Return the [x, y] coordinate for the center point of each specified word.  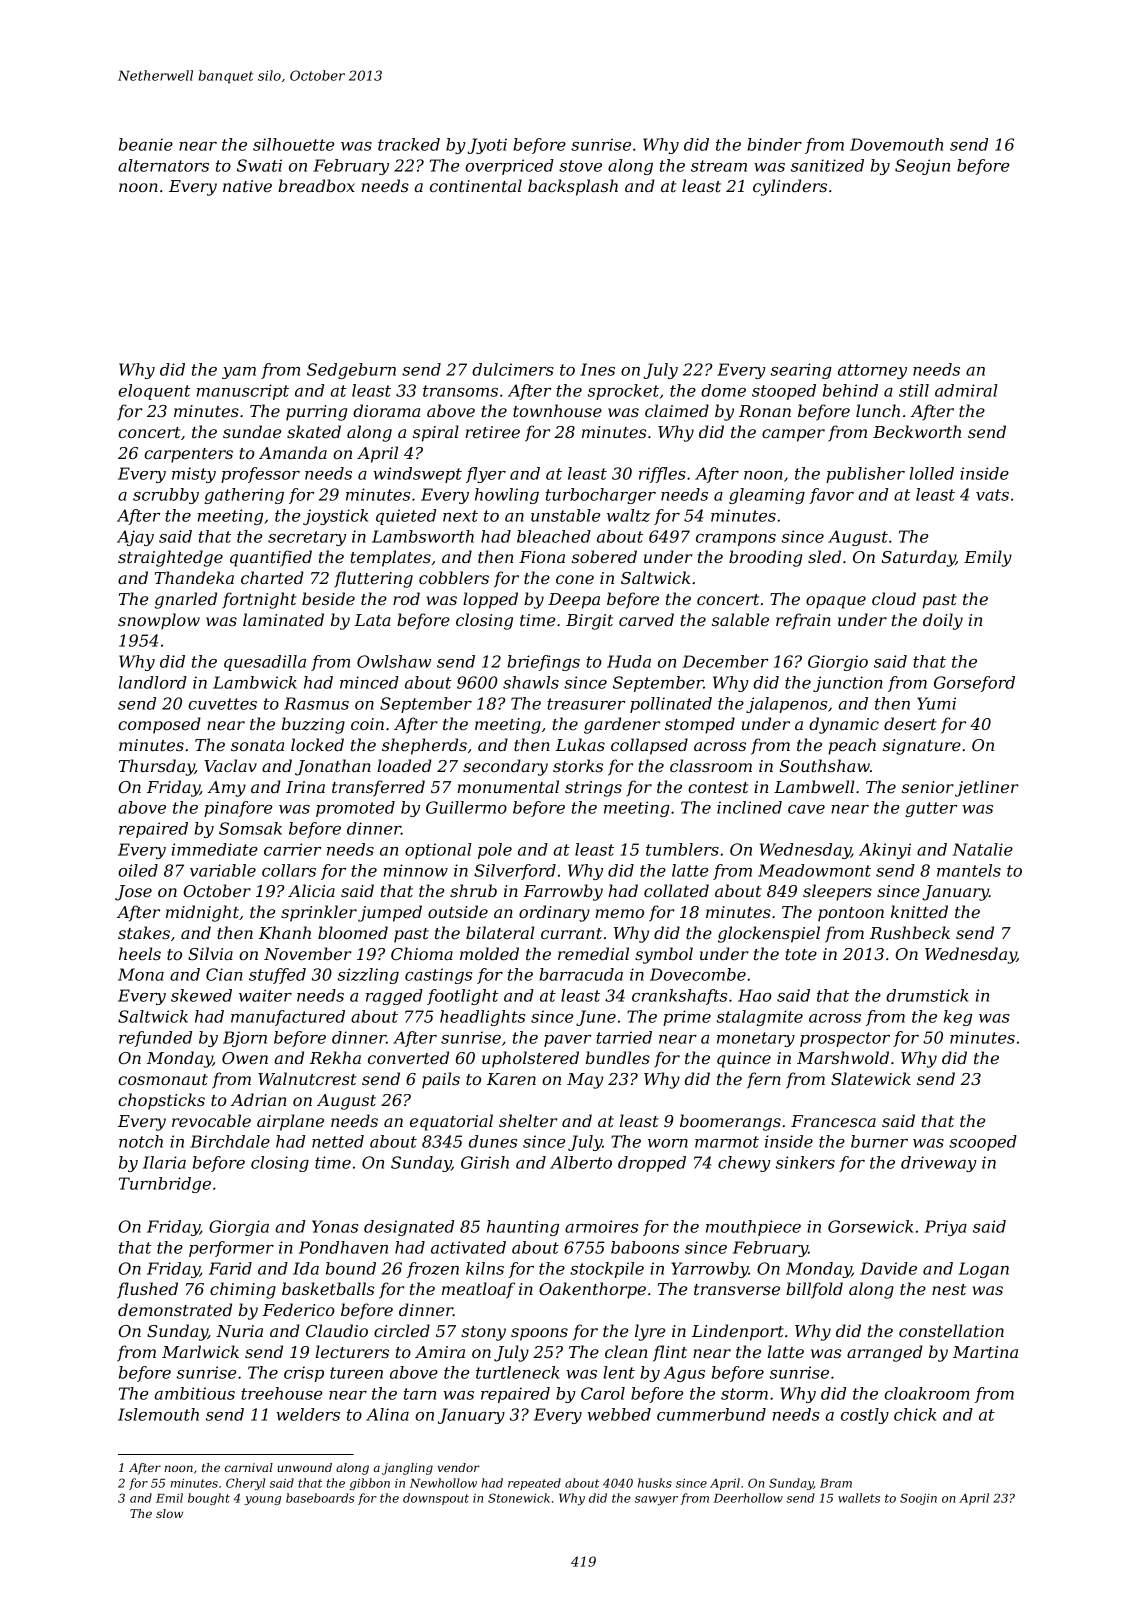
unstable [565, 515]
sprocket [623, 392]
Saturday [919, 558]
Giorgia [239, 1228]
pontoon [851, 914]
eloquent [154, 392]
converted [408, 1057]
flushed [147, 1290]
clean [626, 1351]
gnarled [186, 600]
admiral [966, 390]
